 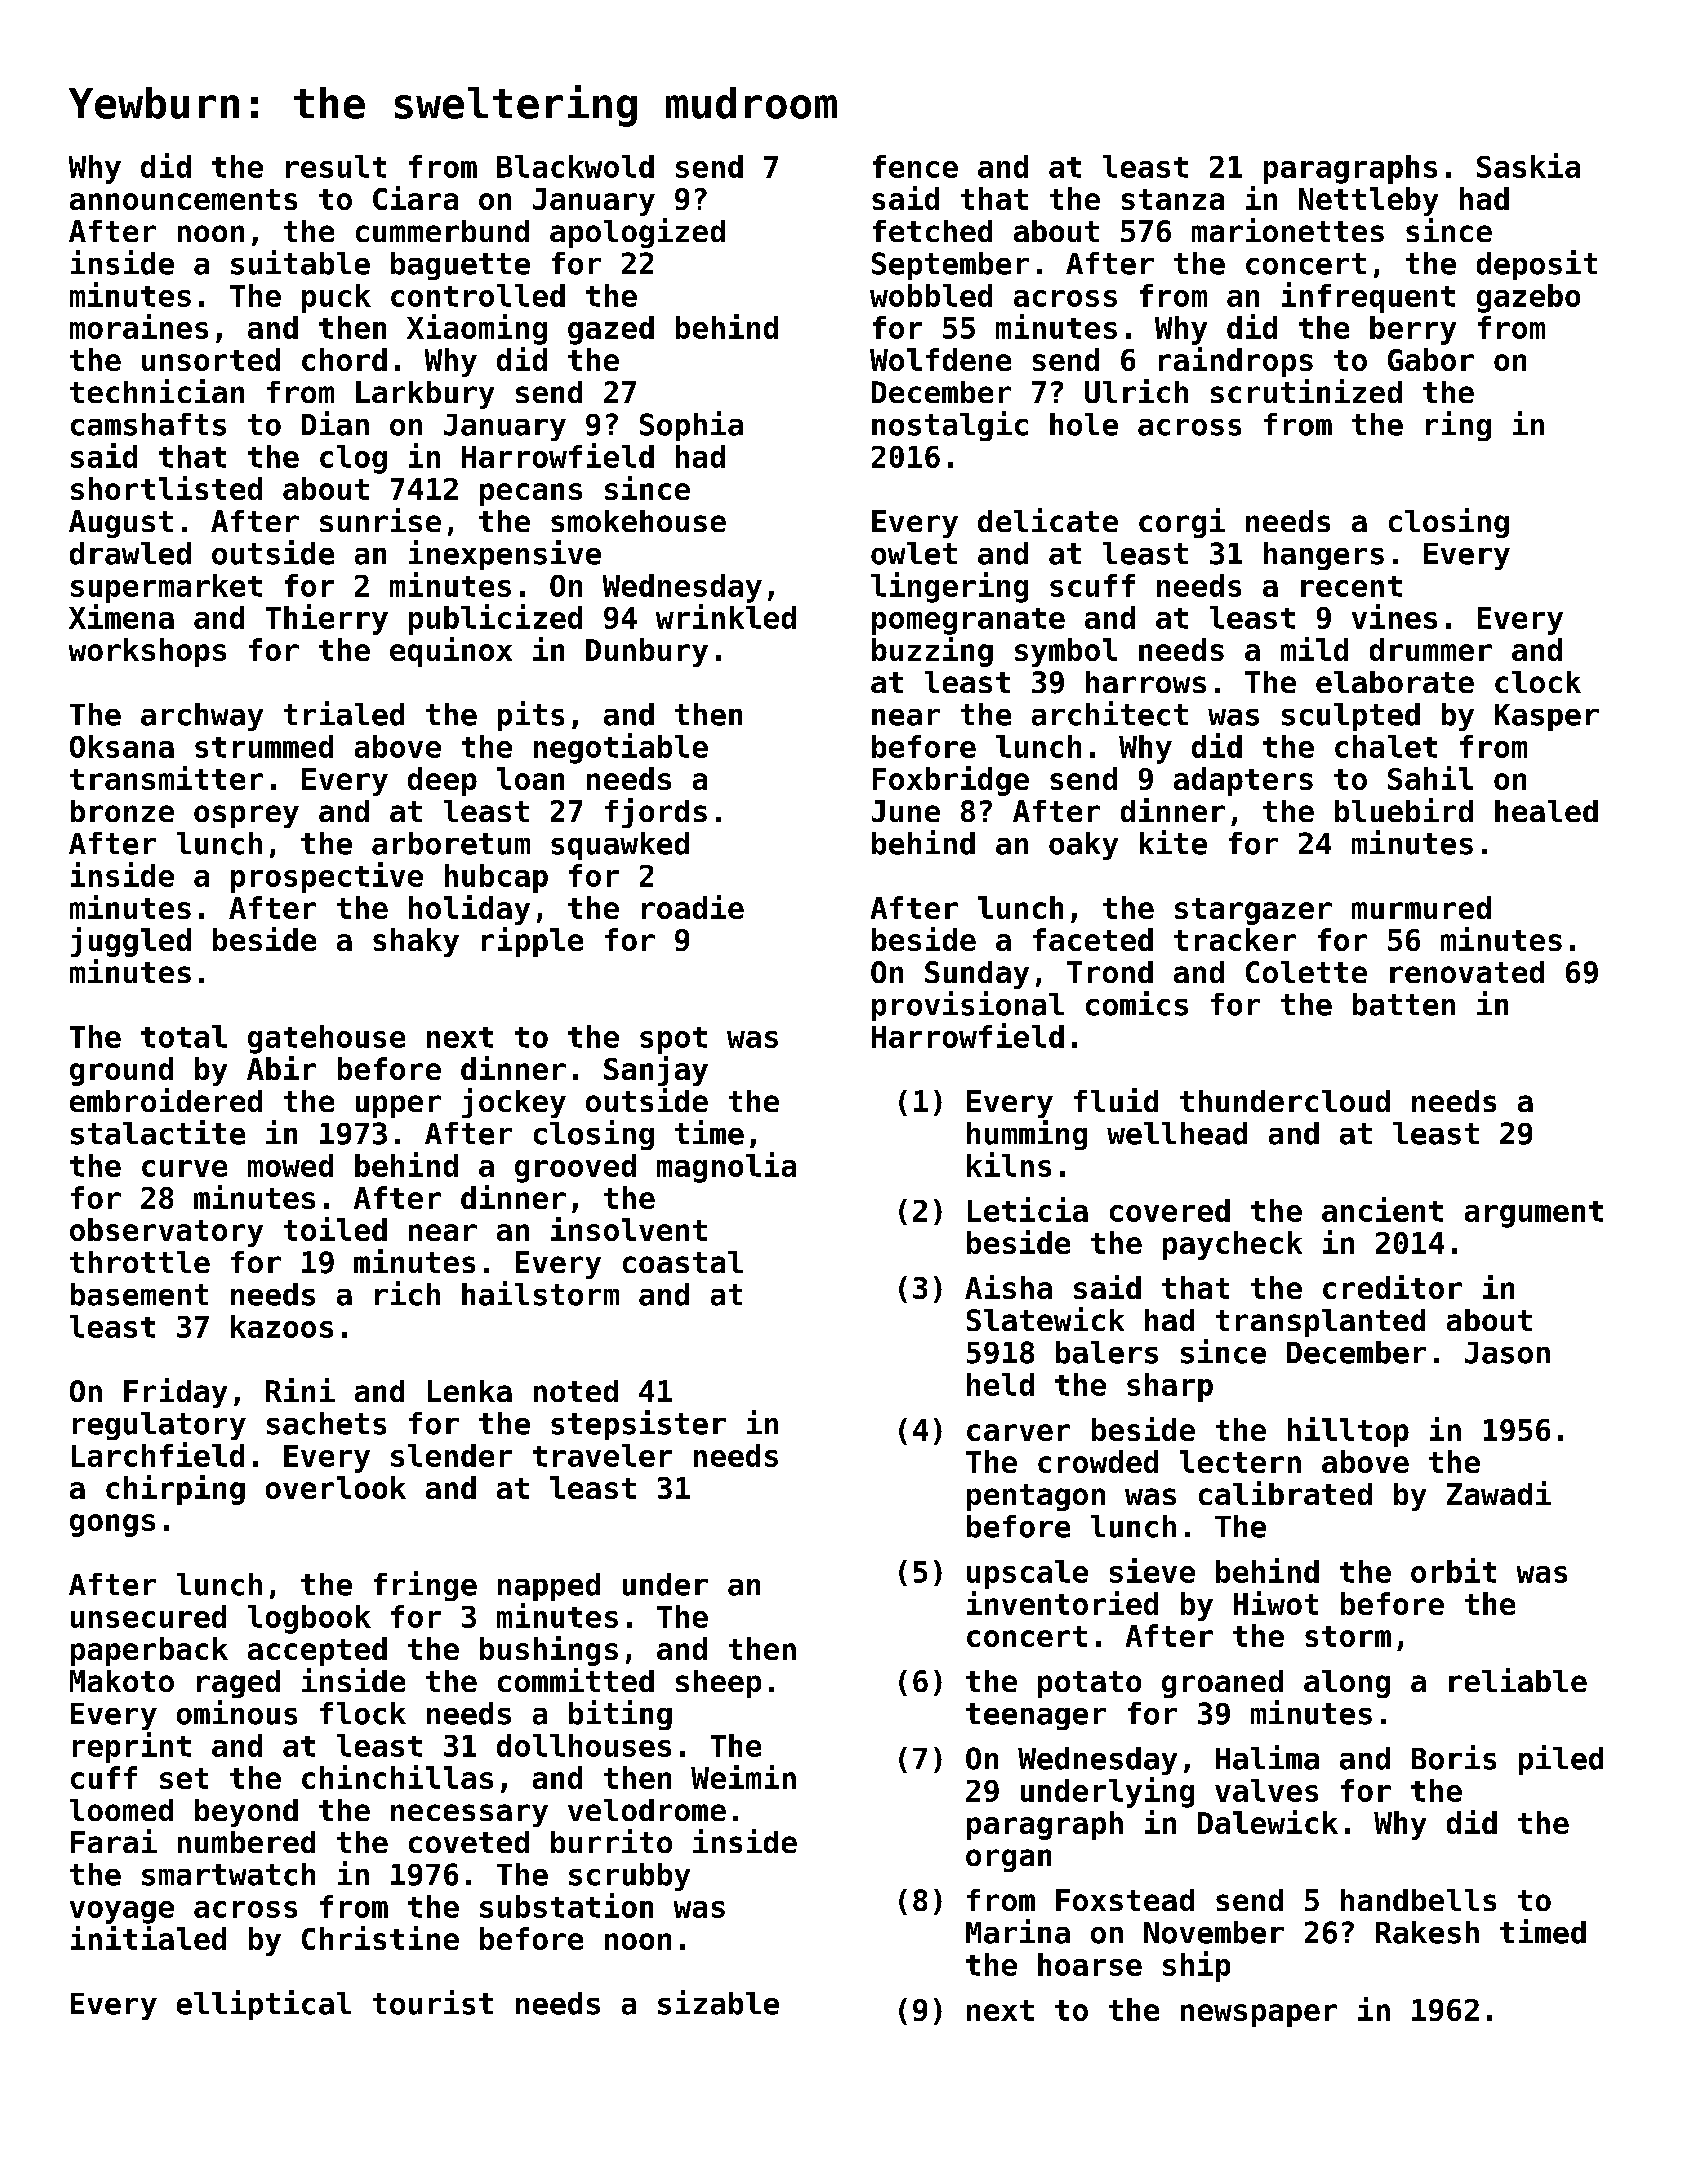 What do you see at coordinates (977, 975) in the screenshot?
I see `Sunday` at bounding box center [977, 975].
